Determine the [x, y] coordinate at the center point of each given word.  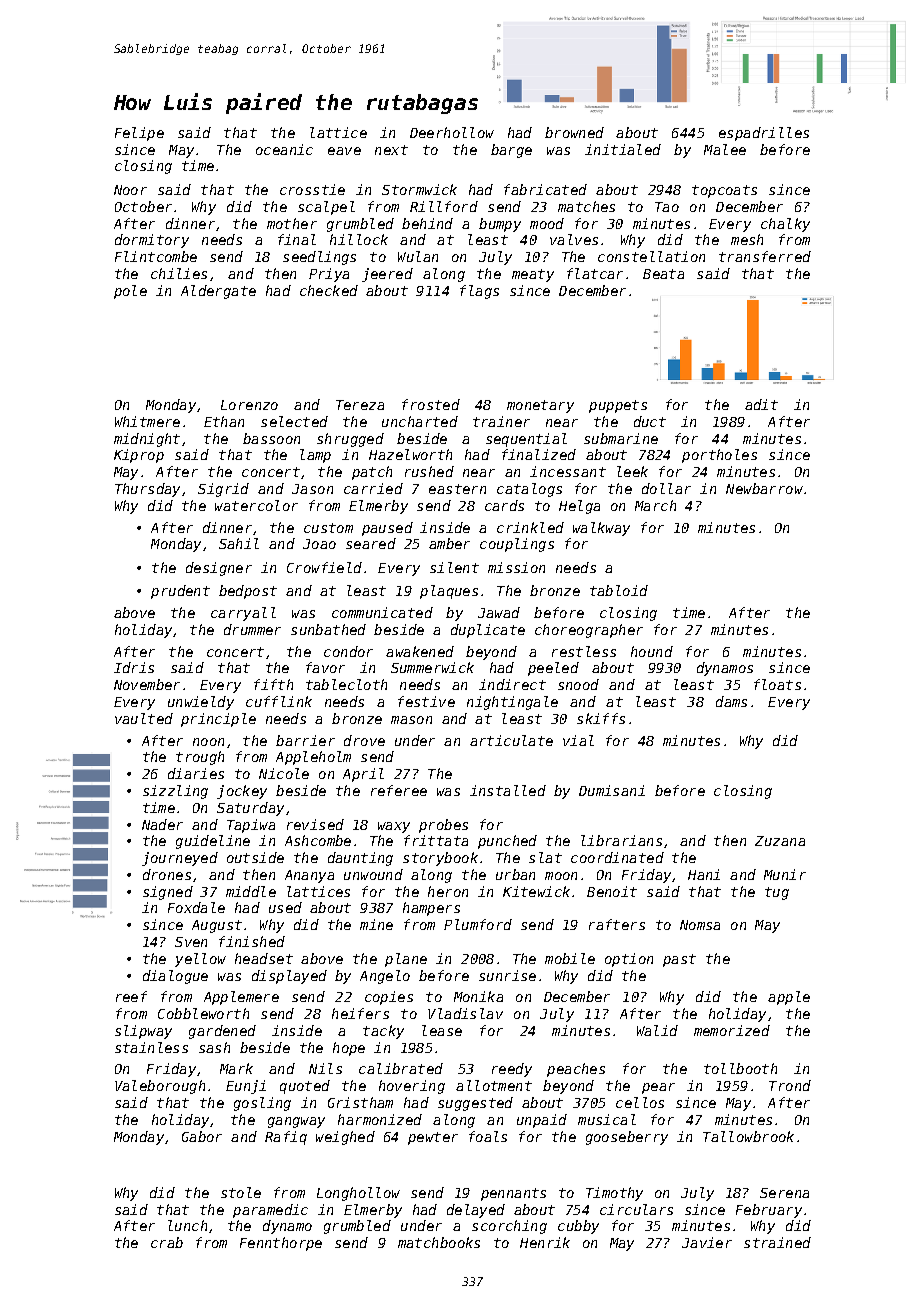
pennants [513, 1194]
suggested [475, 1104]
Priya [329, 275]
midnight [147, 440]
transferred [765, 256]
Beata [663, 274]
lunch [187, 1225]
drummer [252, 629]
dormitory [152, 241]
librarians [621, 840]
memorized [732, 1030]
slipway [143, 1032]
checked [329, 290]
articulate [511, 740]
